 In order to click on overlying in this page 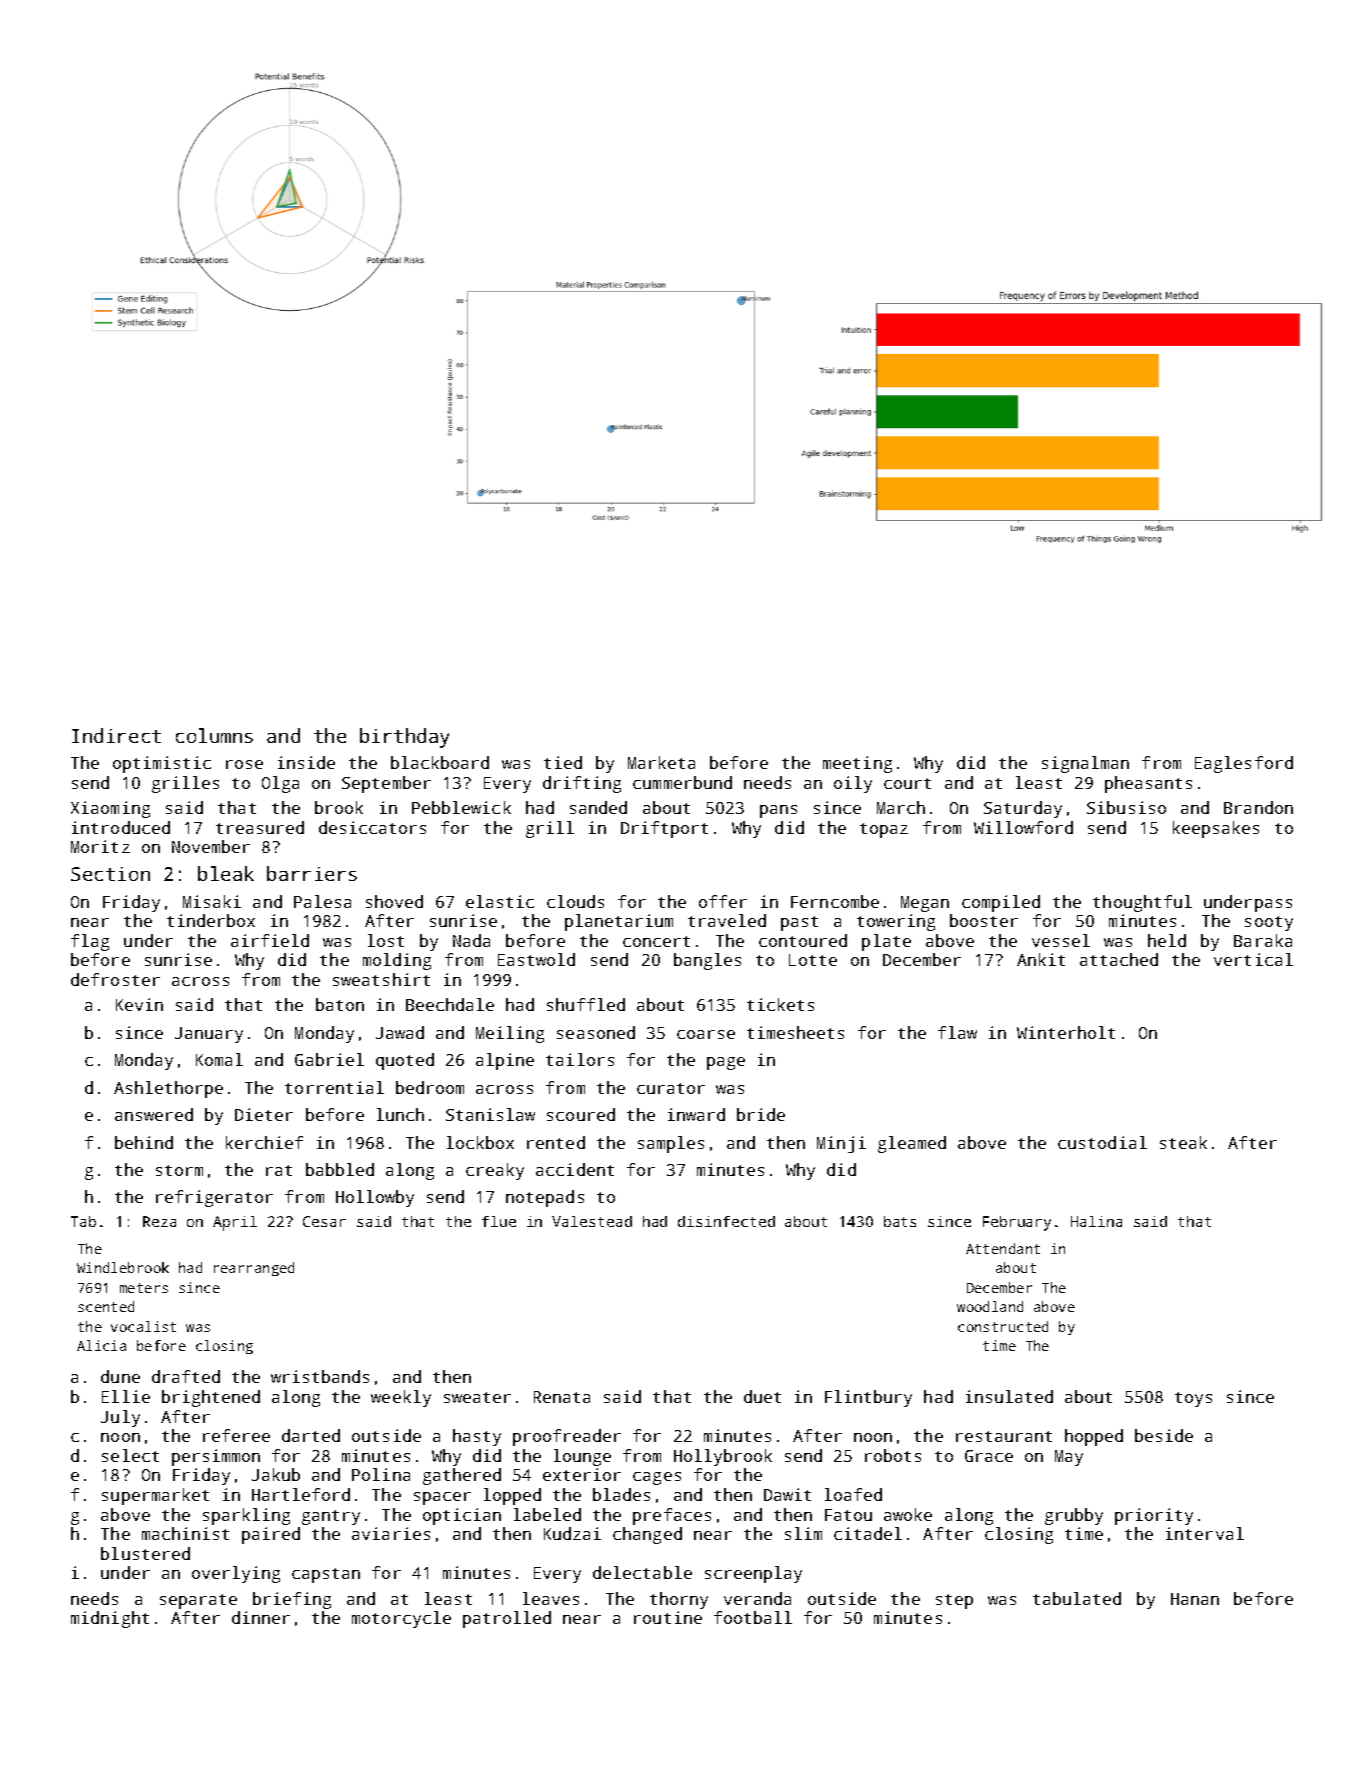, I will do `click(236, 1574)`.
